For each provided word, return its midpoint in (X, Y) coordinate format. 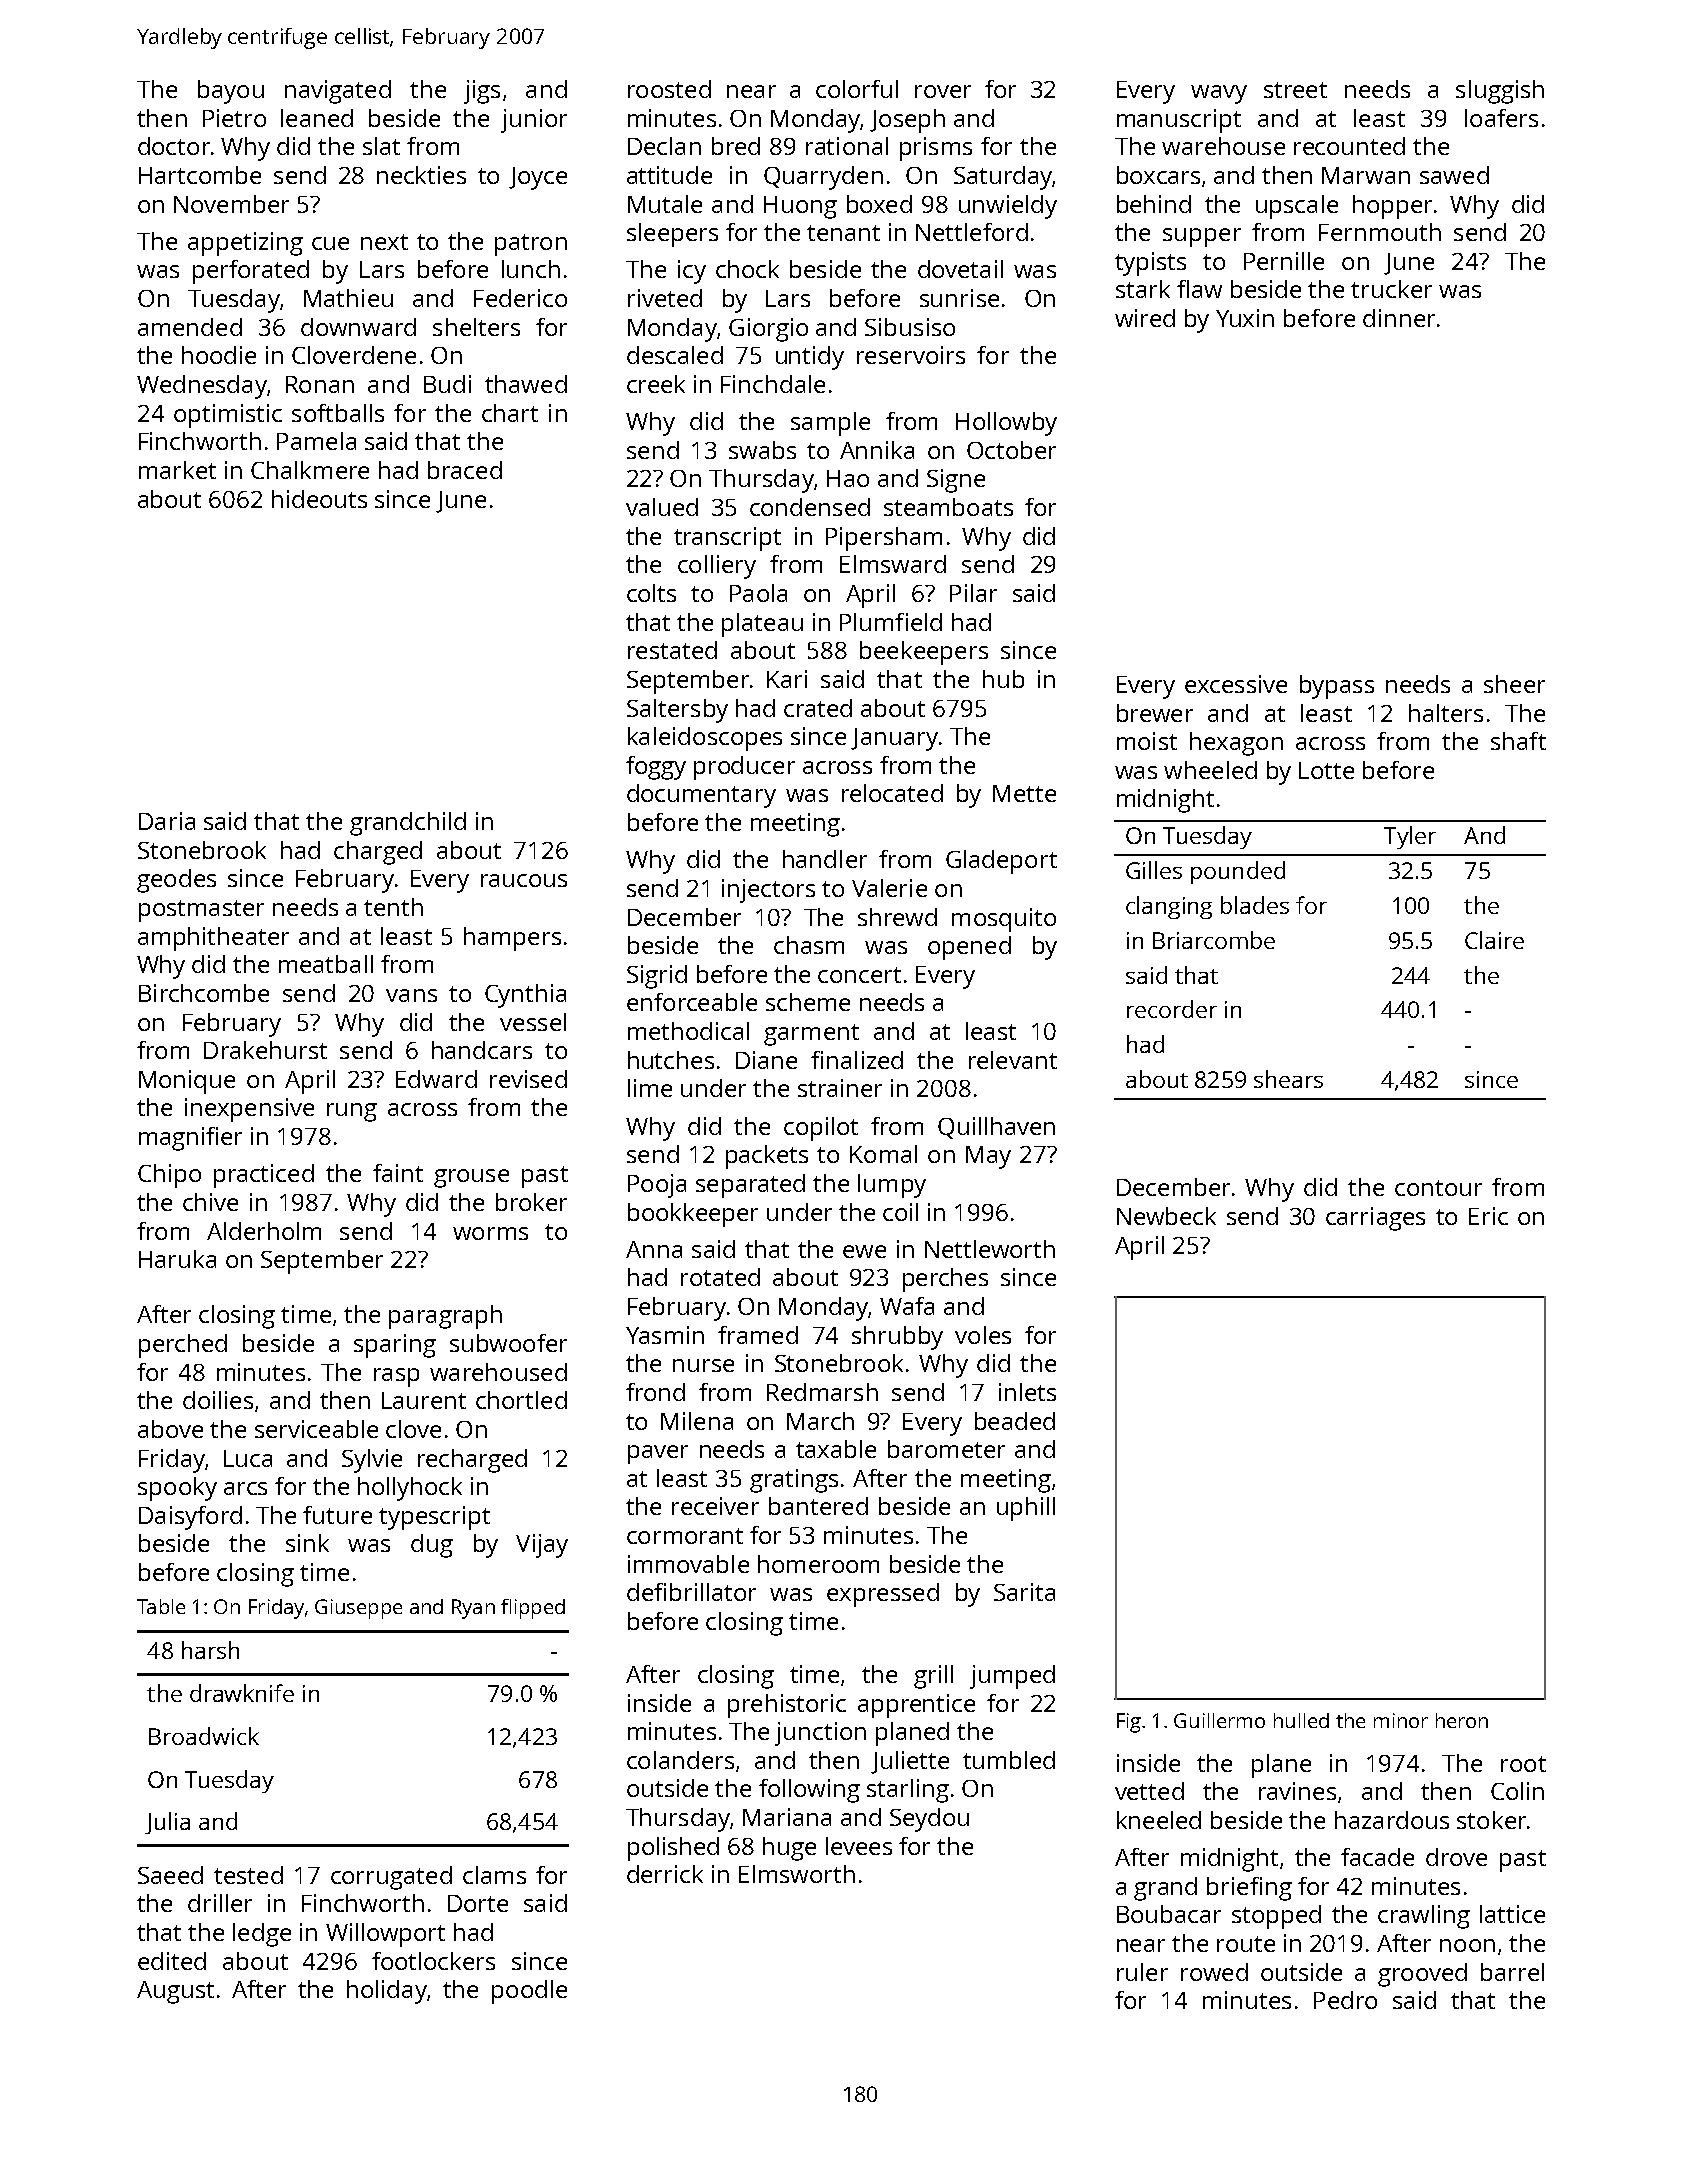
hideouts (319, 499)
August (175, 1992)
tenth (393, 907)
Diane (766, 1060)
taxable (836, 1449)
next (384, 242)
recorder (1172, 1009)
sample (830, 424)
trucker (1391, 289)
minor (1401, 1720)
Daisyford (190, 1518)
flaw (1199, 289)
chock (747, 269)
